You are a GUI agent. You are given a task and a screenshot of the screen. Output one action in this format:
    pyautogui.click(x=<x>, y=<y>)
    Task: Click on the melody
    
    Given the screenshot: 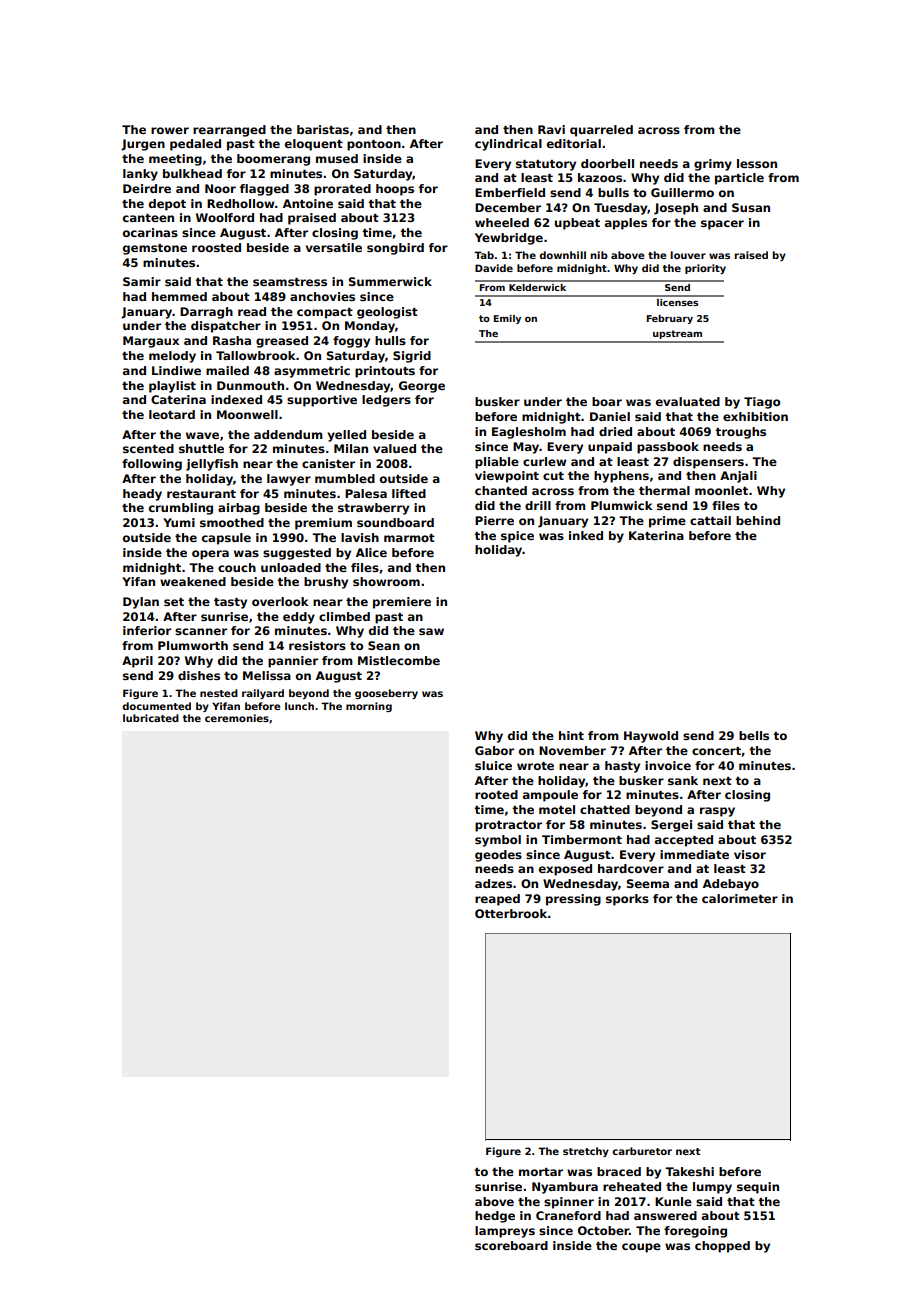 What is the action you would take?
    pyautogui.click(x=172, y=357)
